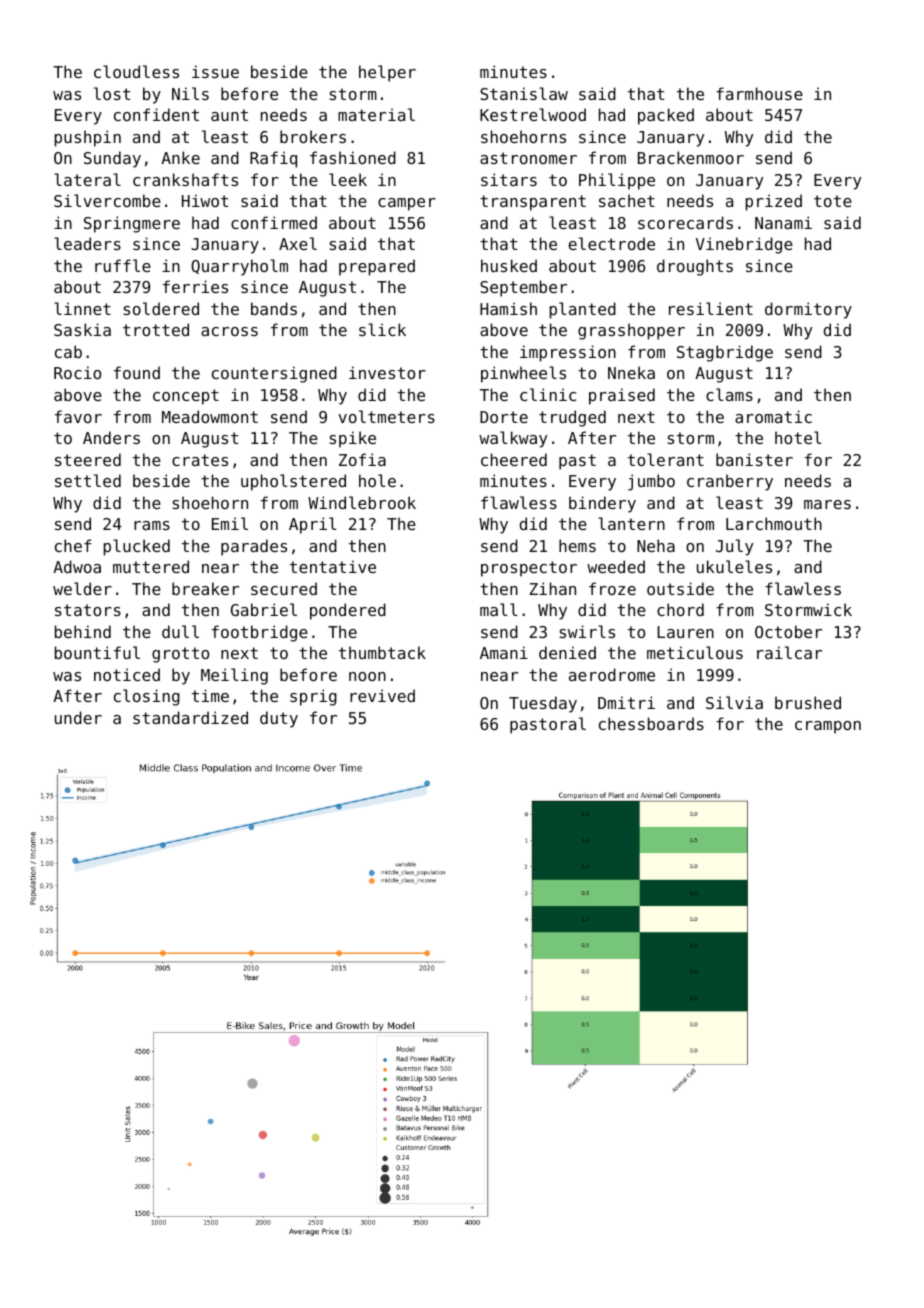  What do you see at coordinates (759, 93) in the screenshot?
I see `farmhouse` at bounding box center [759, 93].
